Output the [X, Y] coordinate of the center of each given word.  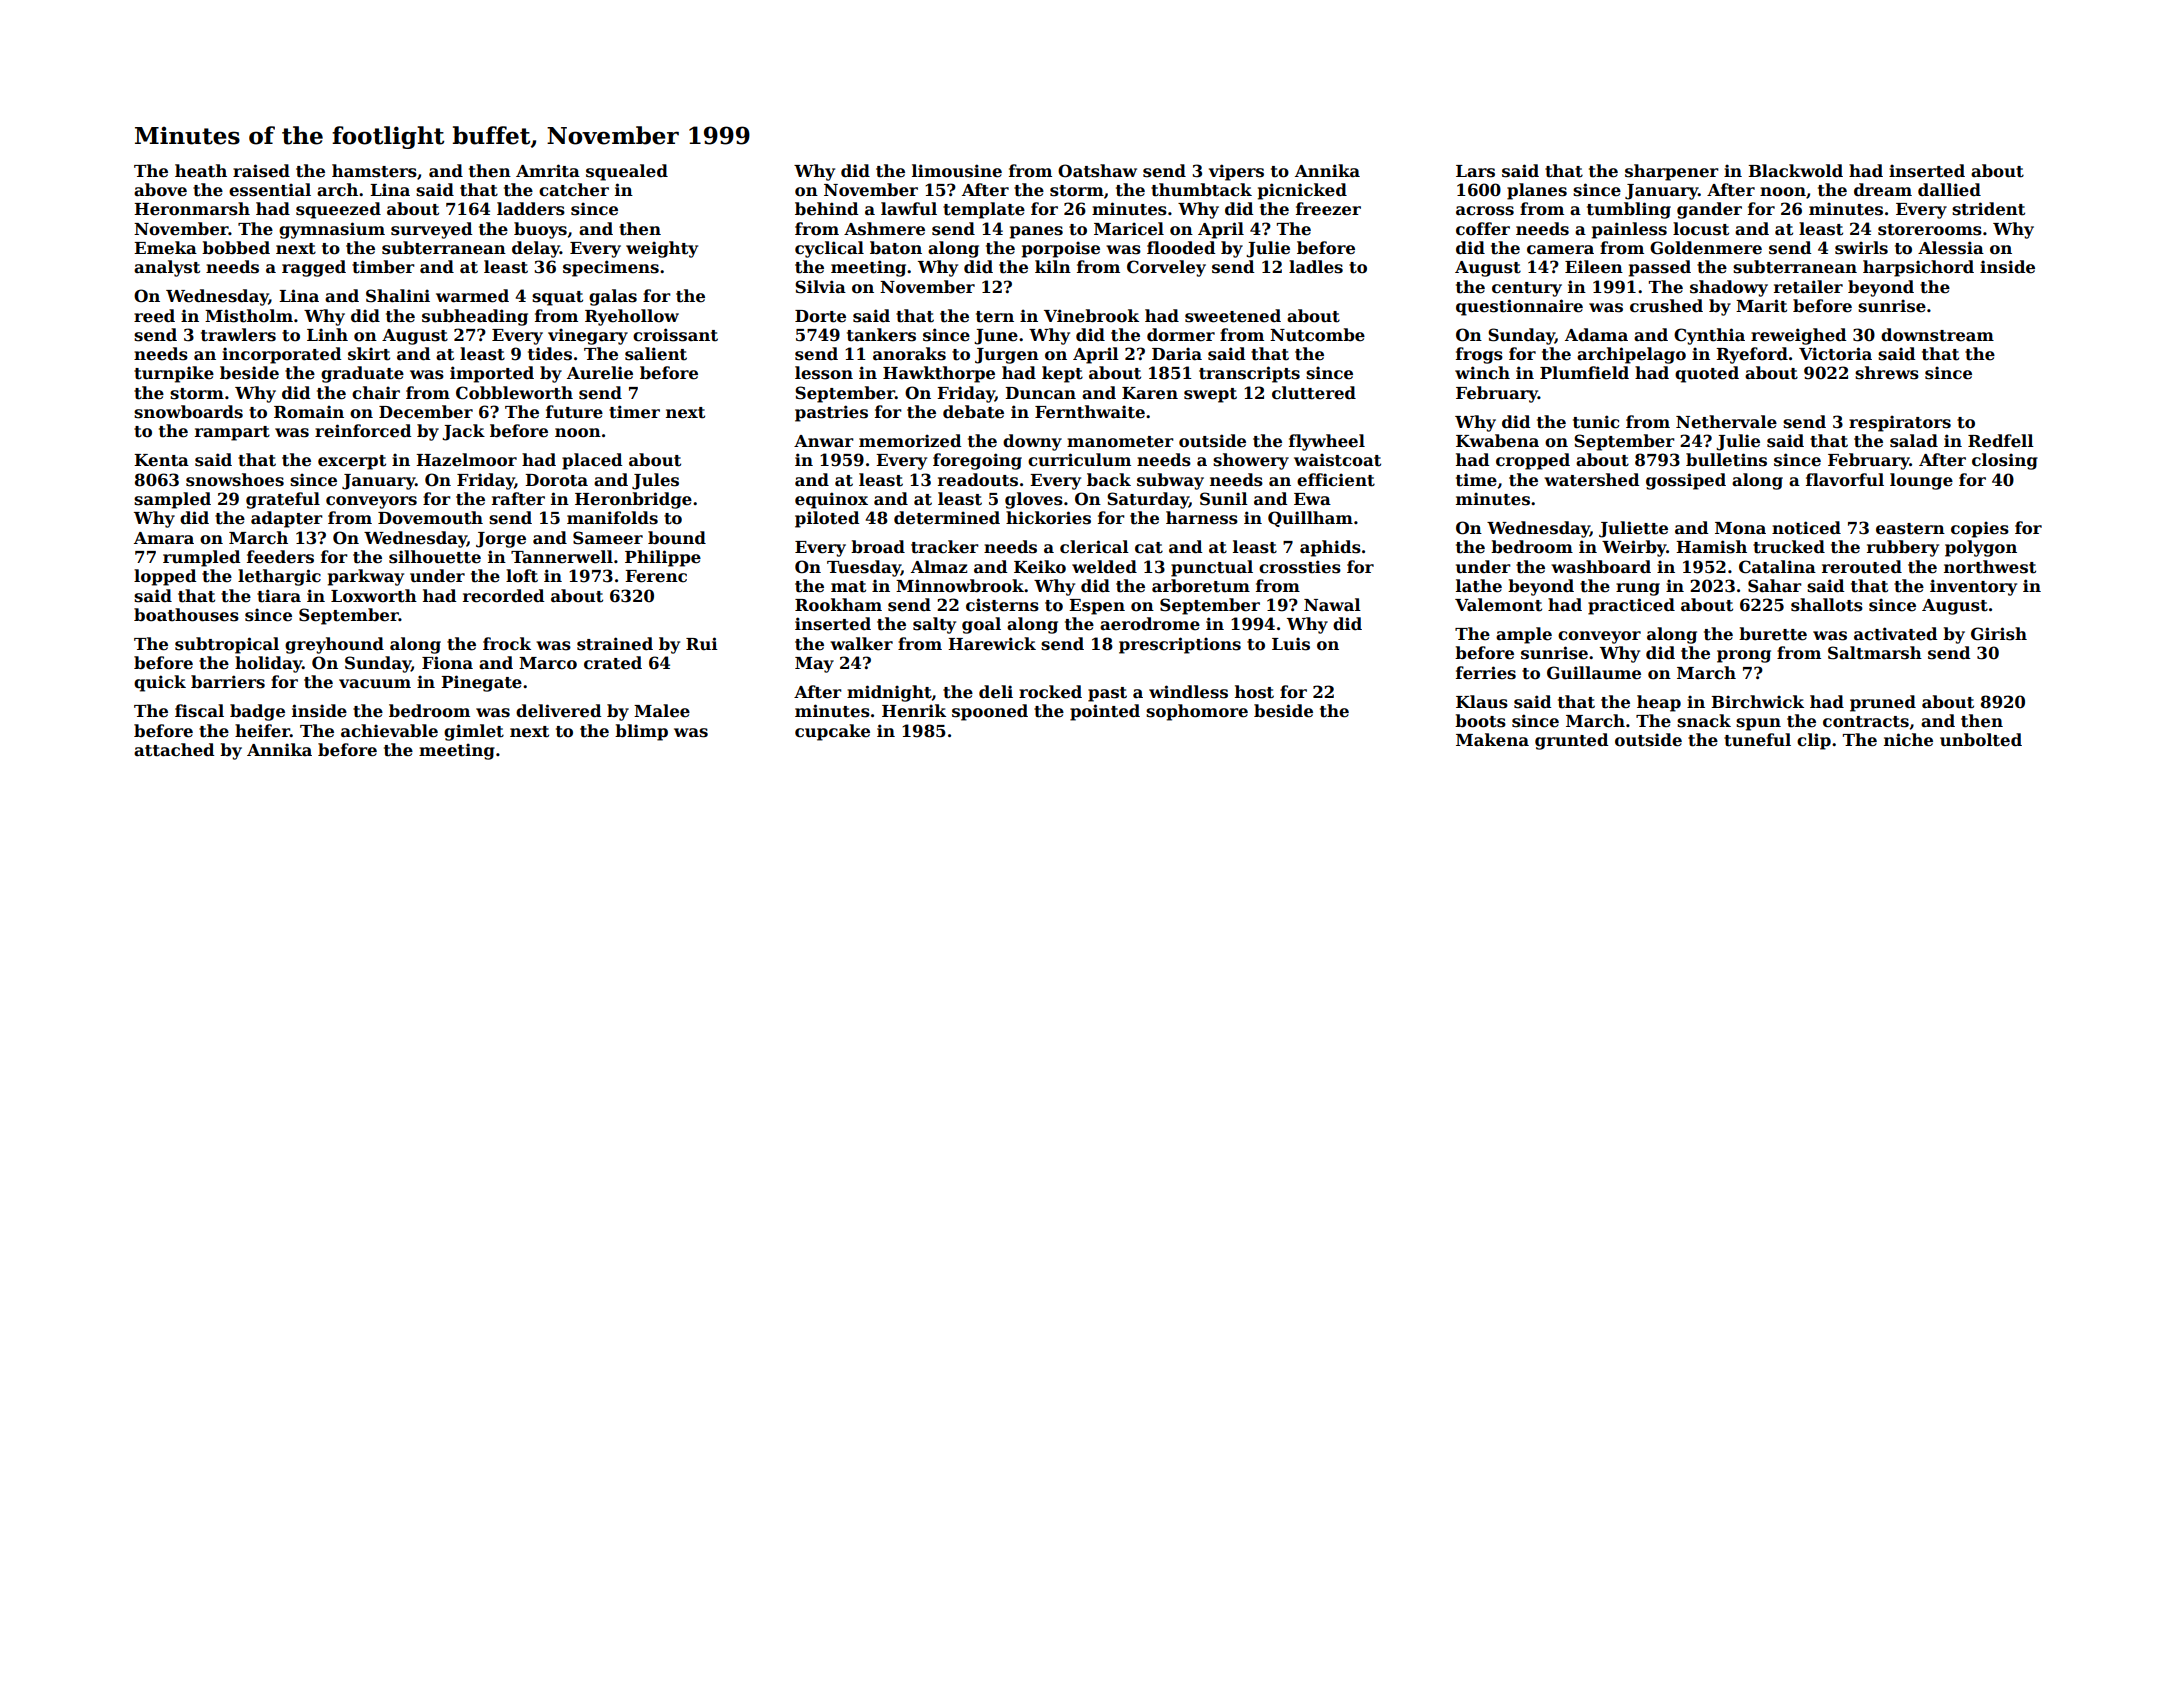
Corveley [1166, 268]
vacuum [375, 684]
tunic [1596, 422]
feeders [280, 557]
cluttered [1314, 393]
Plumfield [1584, 373]
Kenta [161, 460]
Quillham [1310, 519]
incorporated [281, 355]
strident [1988, 209]
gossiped [1686, 481]
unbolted [1981, 740]
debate [973, 412]
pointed [1105, 712]
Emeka [165, 248]
